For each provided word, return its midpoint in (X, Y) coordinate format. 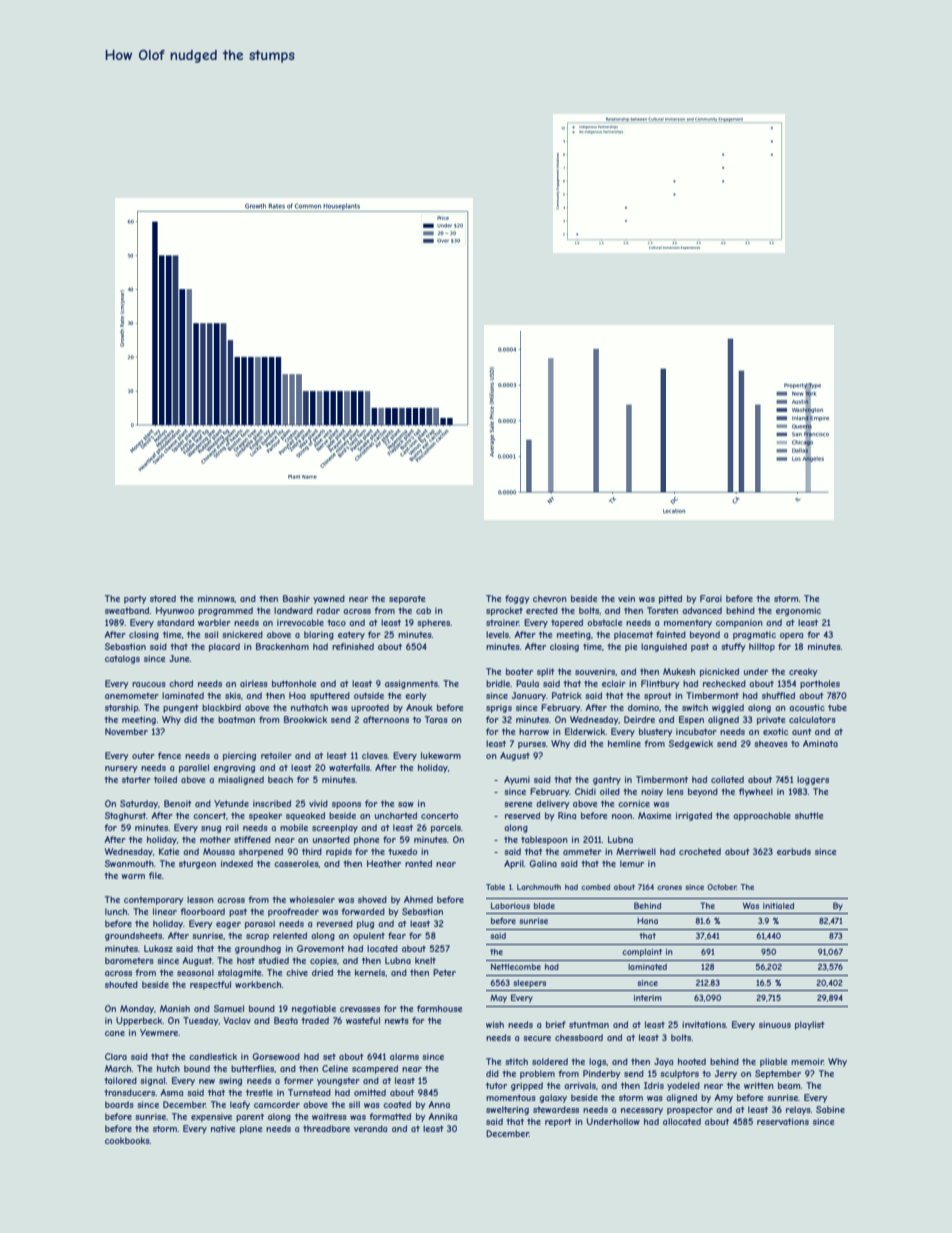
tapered (567, 623)
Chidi (585, 791)
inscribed (272, 803)
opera (791, 636)
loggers (813, 780)
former (299, 1080)
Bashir (296, 598)
